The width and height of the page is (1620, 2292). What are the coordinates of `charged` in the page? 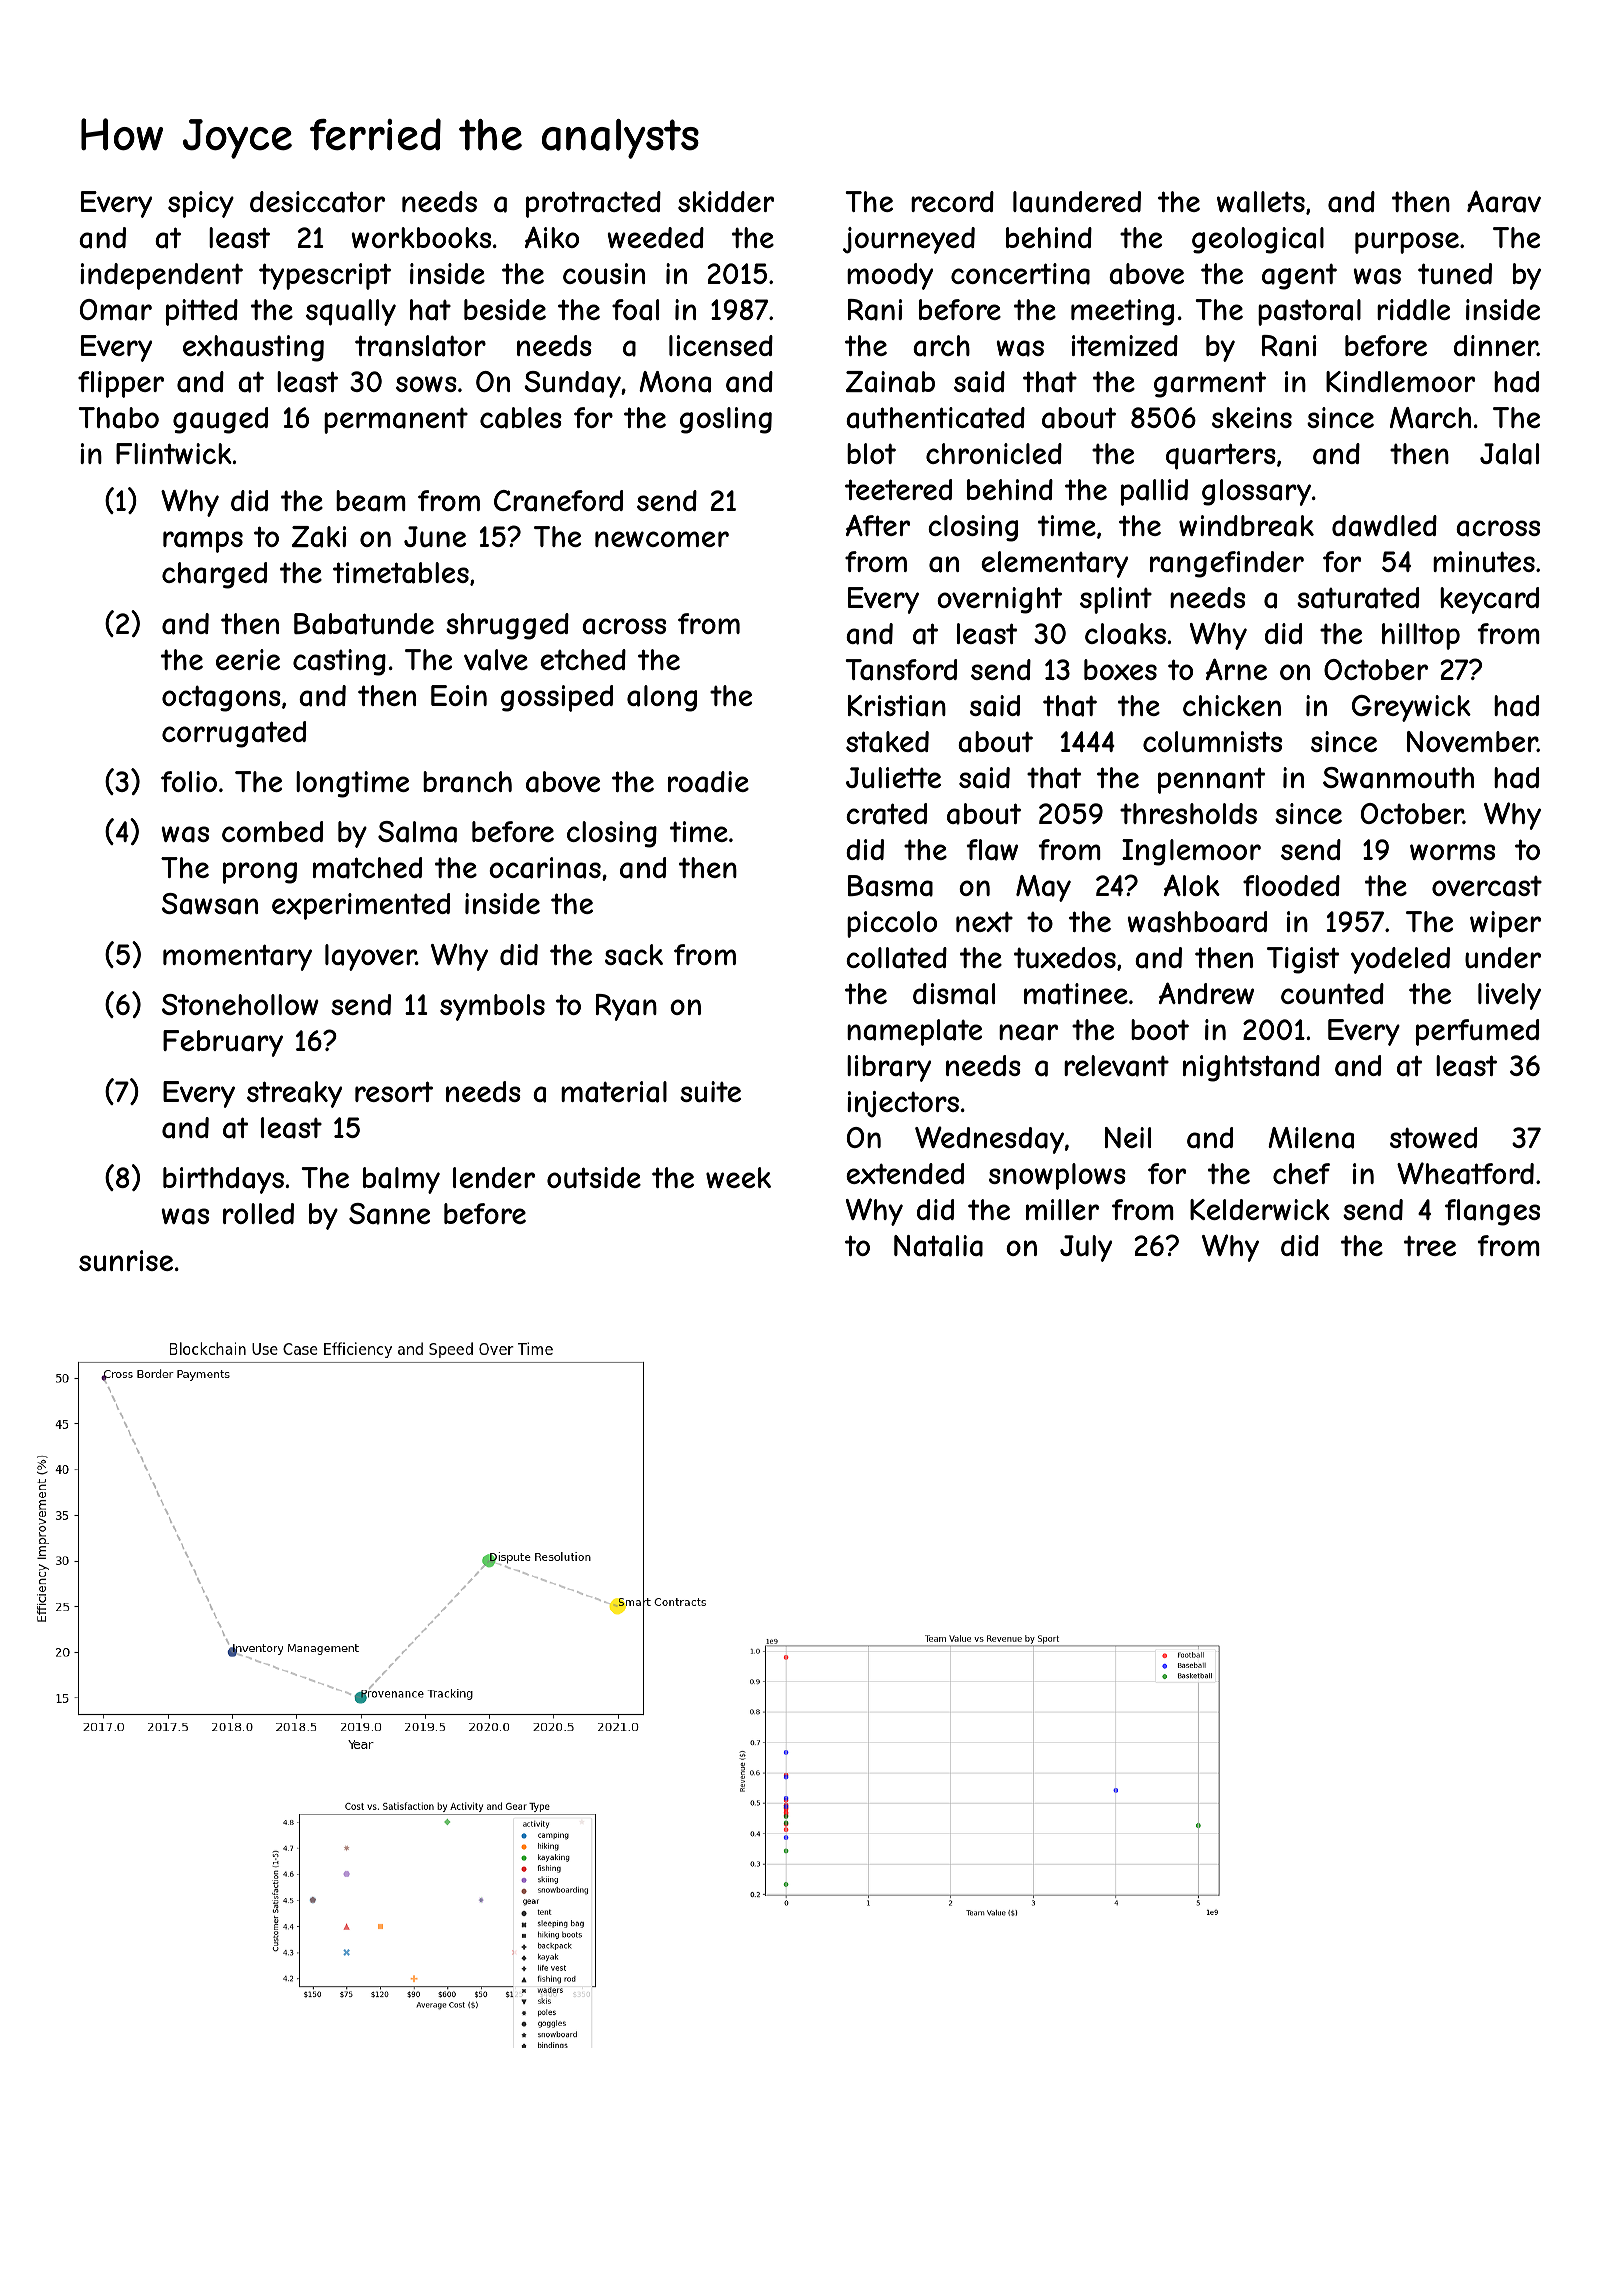 It's located at (214, 575).
